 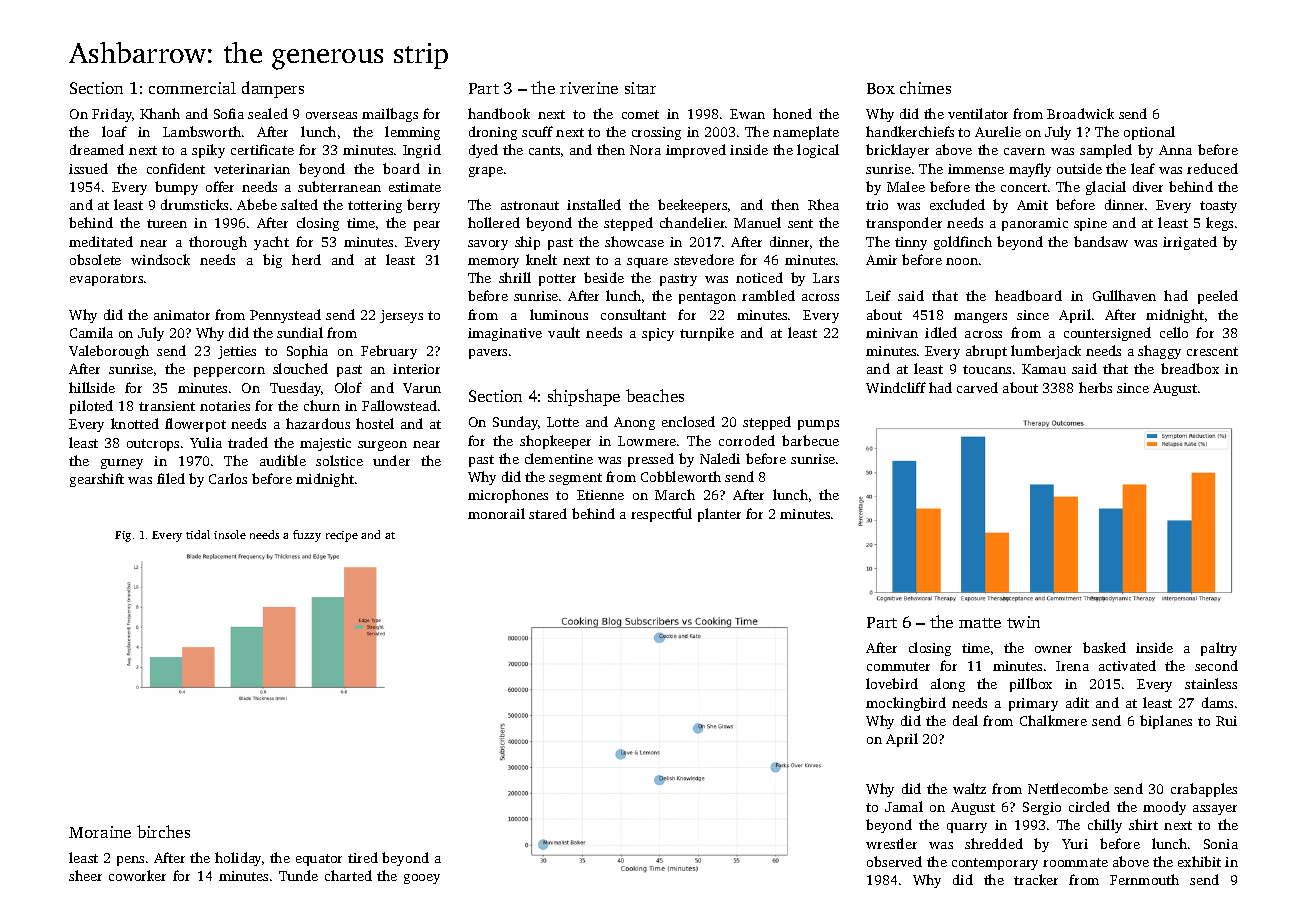 What do you see at coordinates (640, 88) in the screenshot?
I see `sitar` at bounding box center [640, 88].
